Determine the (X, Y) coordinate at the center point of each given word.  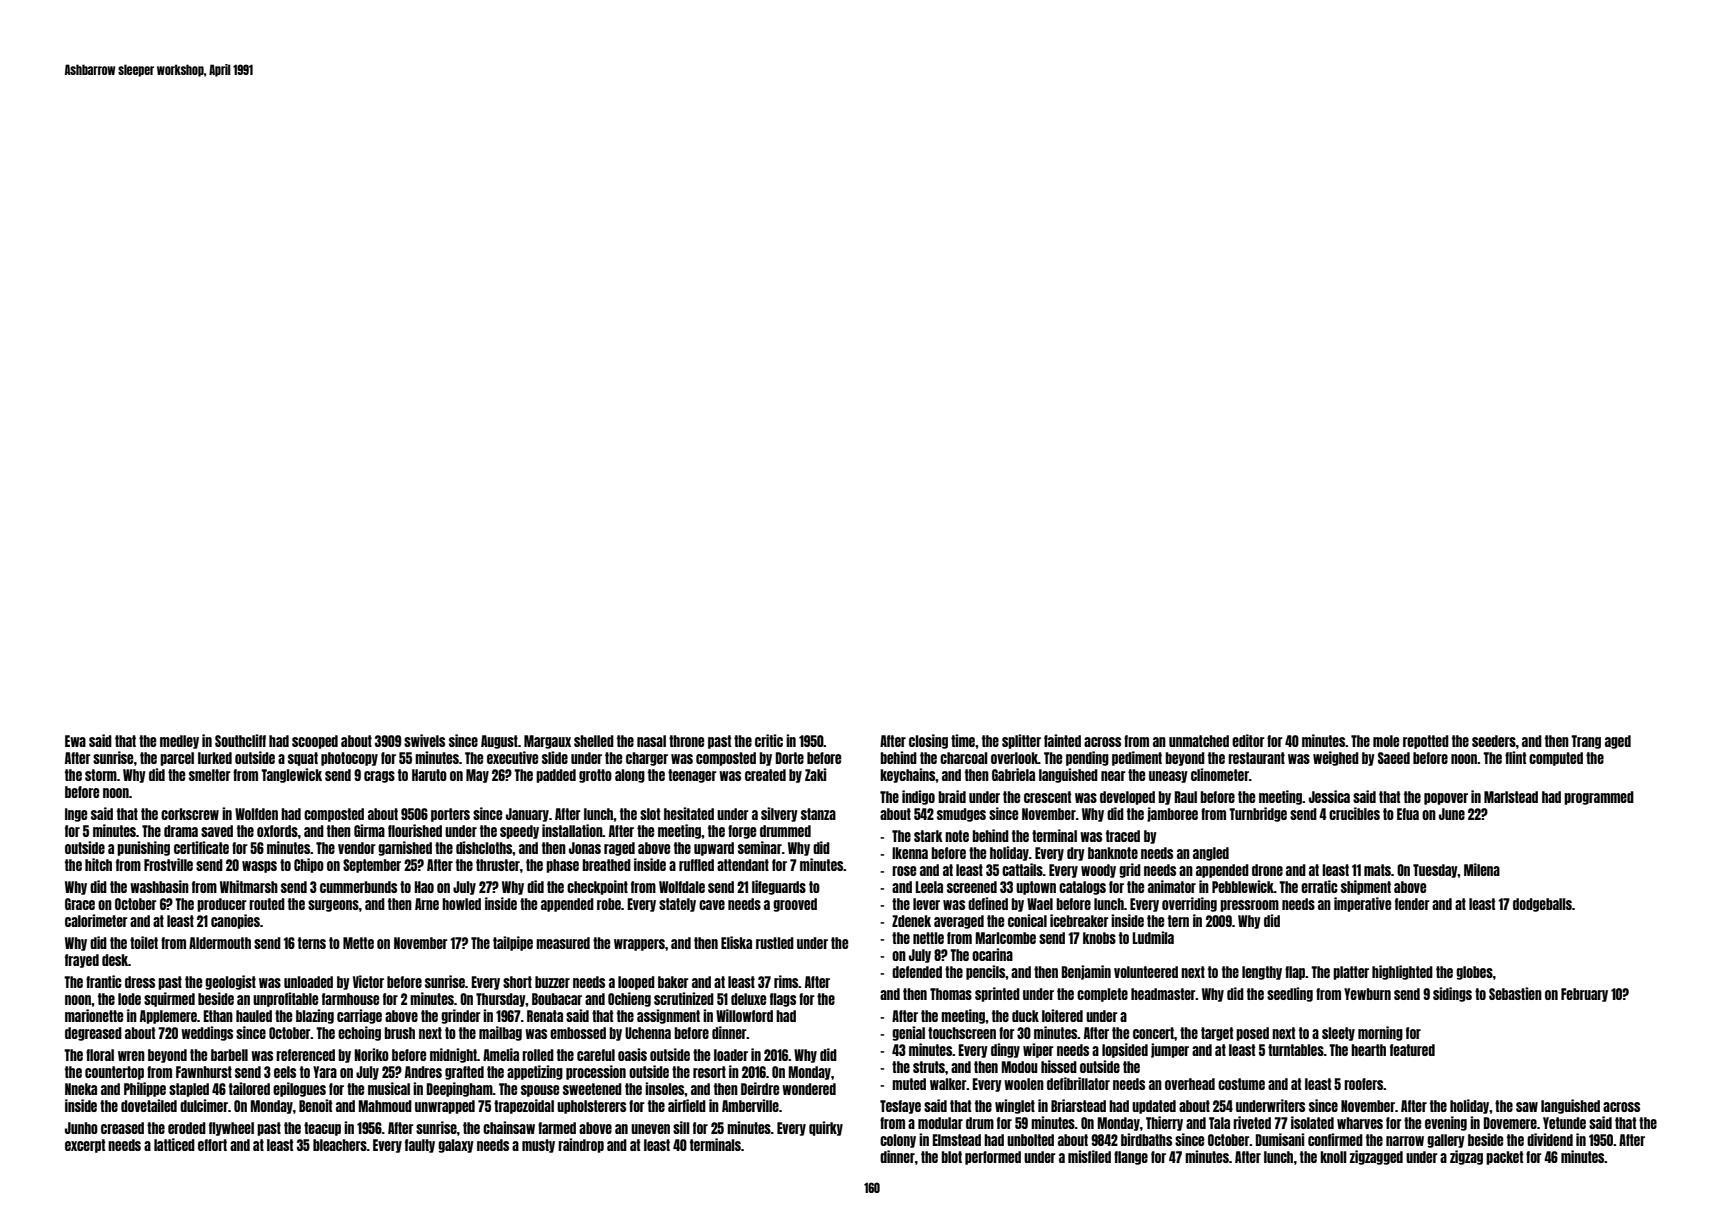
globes (1474, 973)
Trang (1586, 742)
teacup (322, 1129)
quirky (826, 1128)
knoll (1333, 1157)
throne (686, 741)
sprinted (997, 994)
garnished (405, 848)
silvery (779, 814)
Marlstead (1511, 797)
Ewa (75, 741)
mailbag (500, 1033)
